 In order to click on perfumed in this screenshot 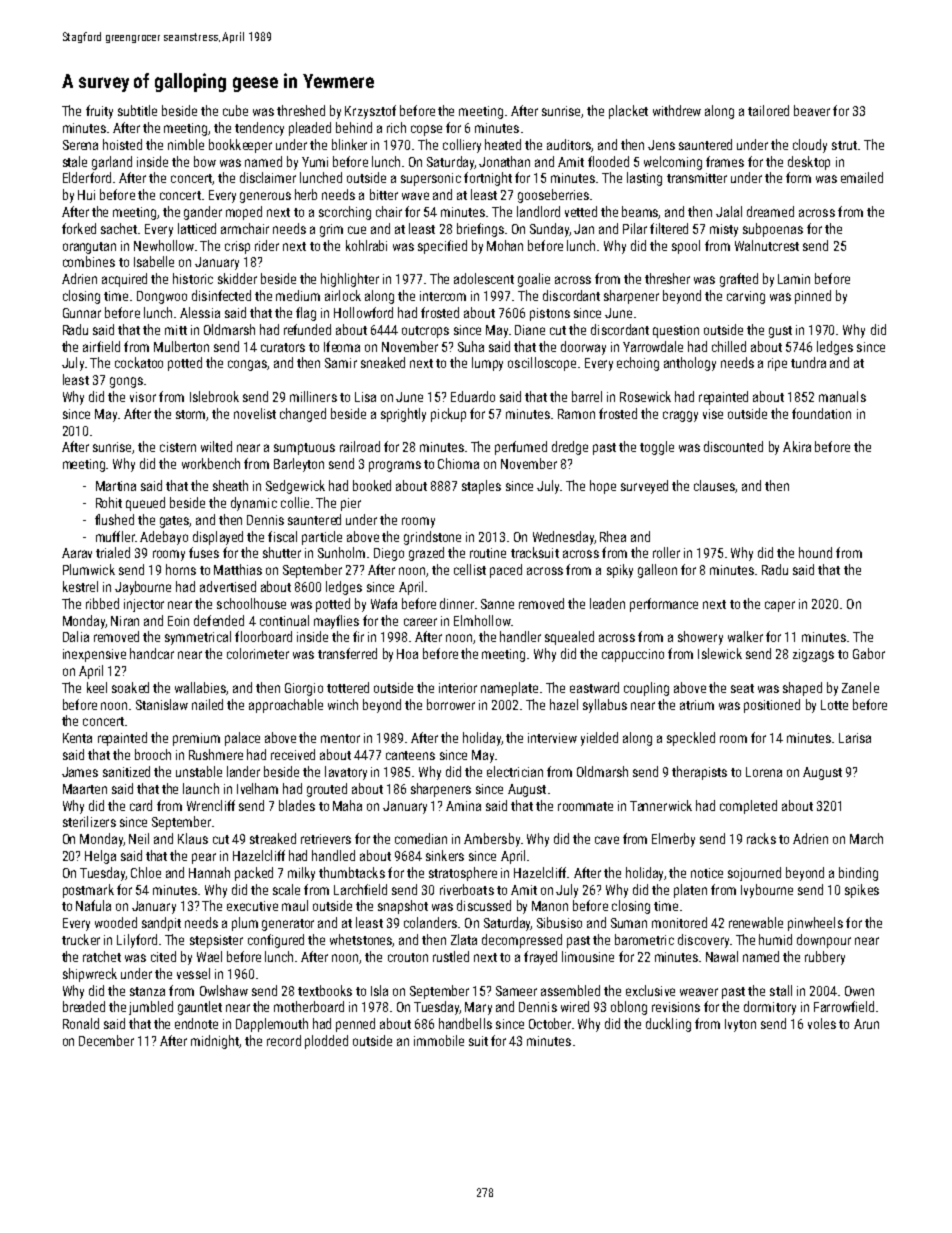, I will do `click(521, 448)`.
